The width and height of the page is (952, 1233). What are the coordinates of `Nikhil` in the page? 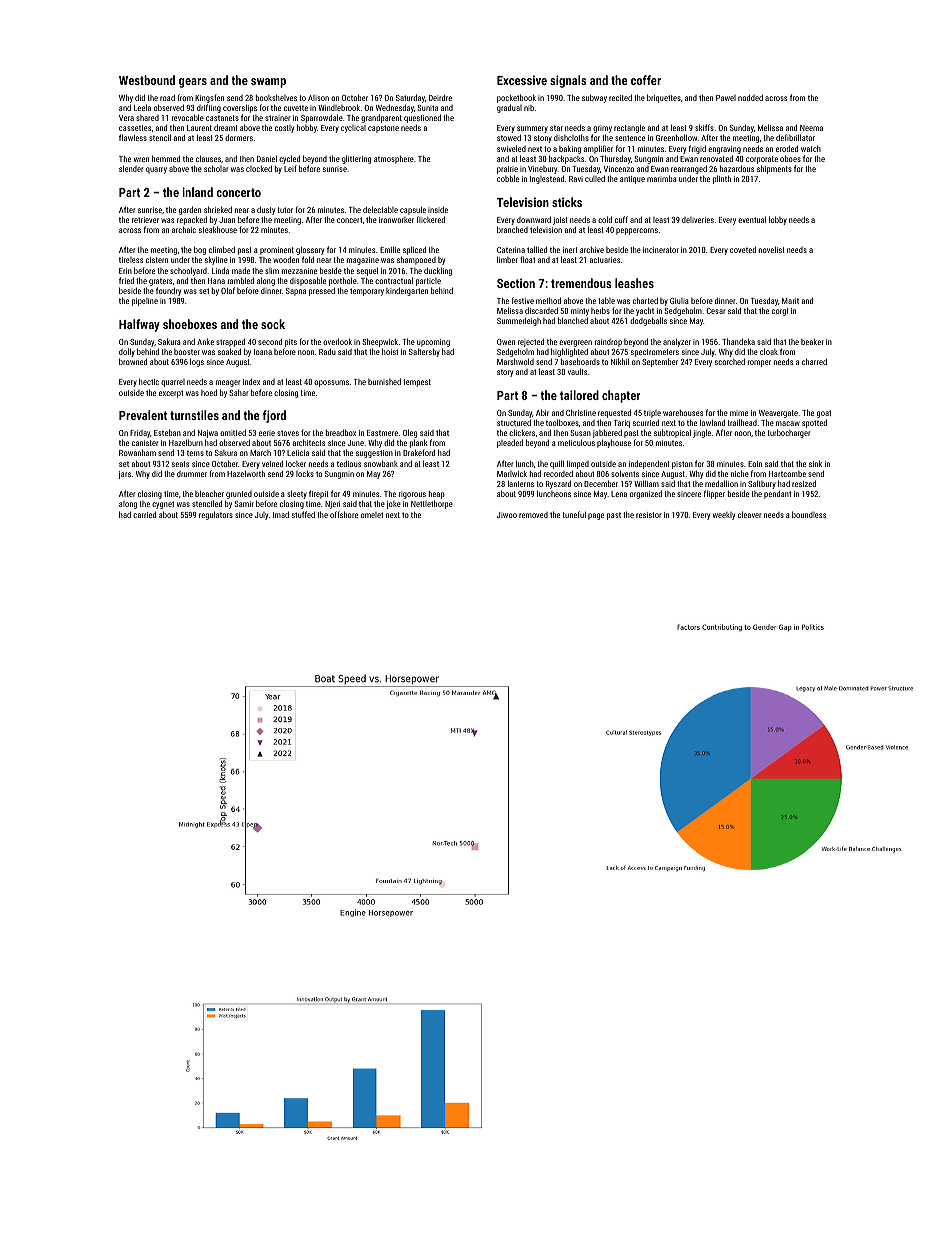 It's located at (620, 361).
